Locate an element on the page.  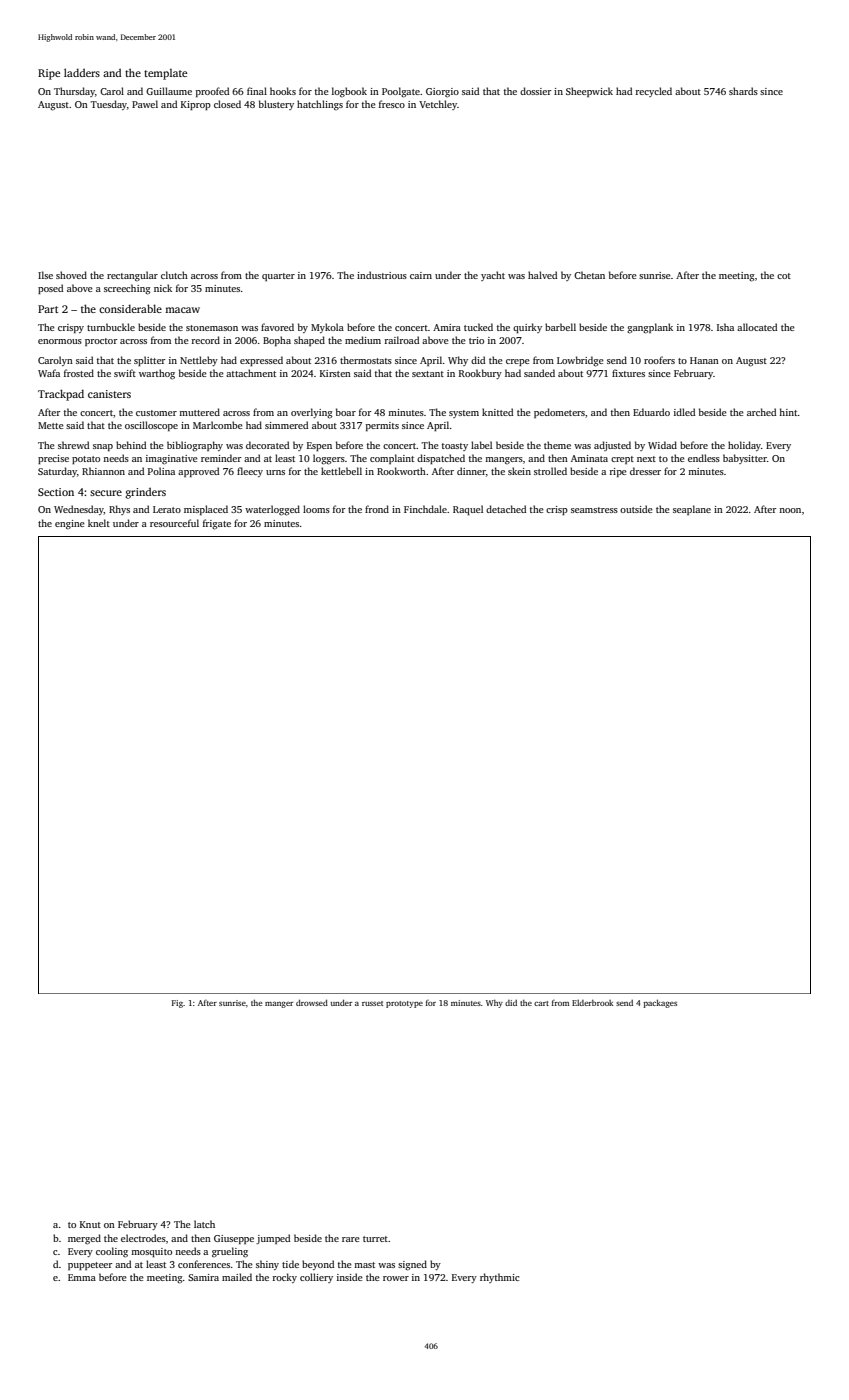
Giuseppe is located at coordinates (234, 1239).
